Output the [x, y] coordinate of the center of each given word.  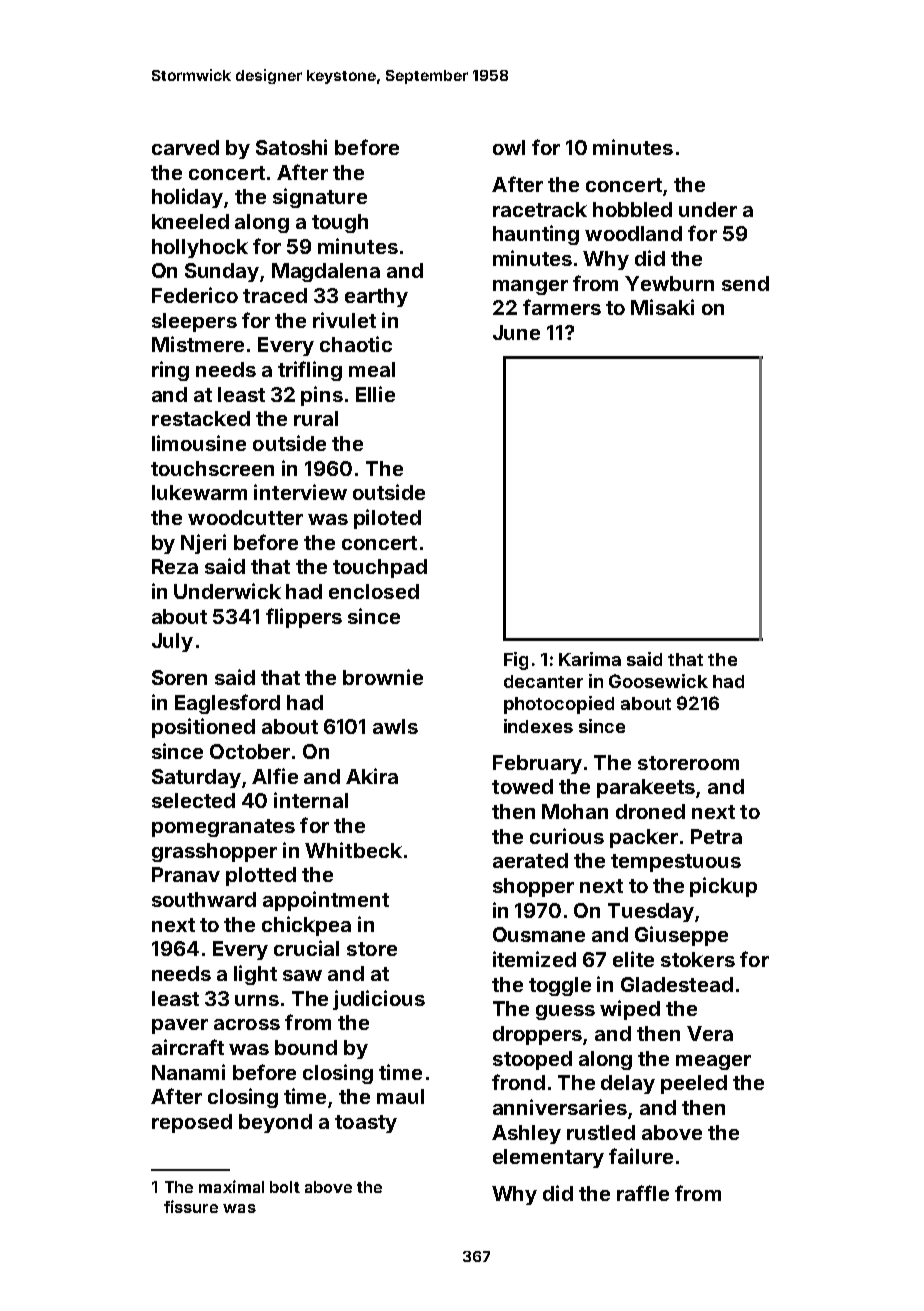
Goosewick [658, 681]
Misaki [662, 307]
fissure [191, 1206]
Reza [175, 566]
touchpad [380, 568]
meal [372, 369]
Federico [195, 295]
